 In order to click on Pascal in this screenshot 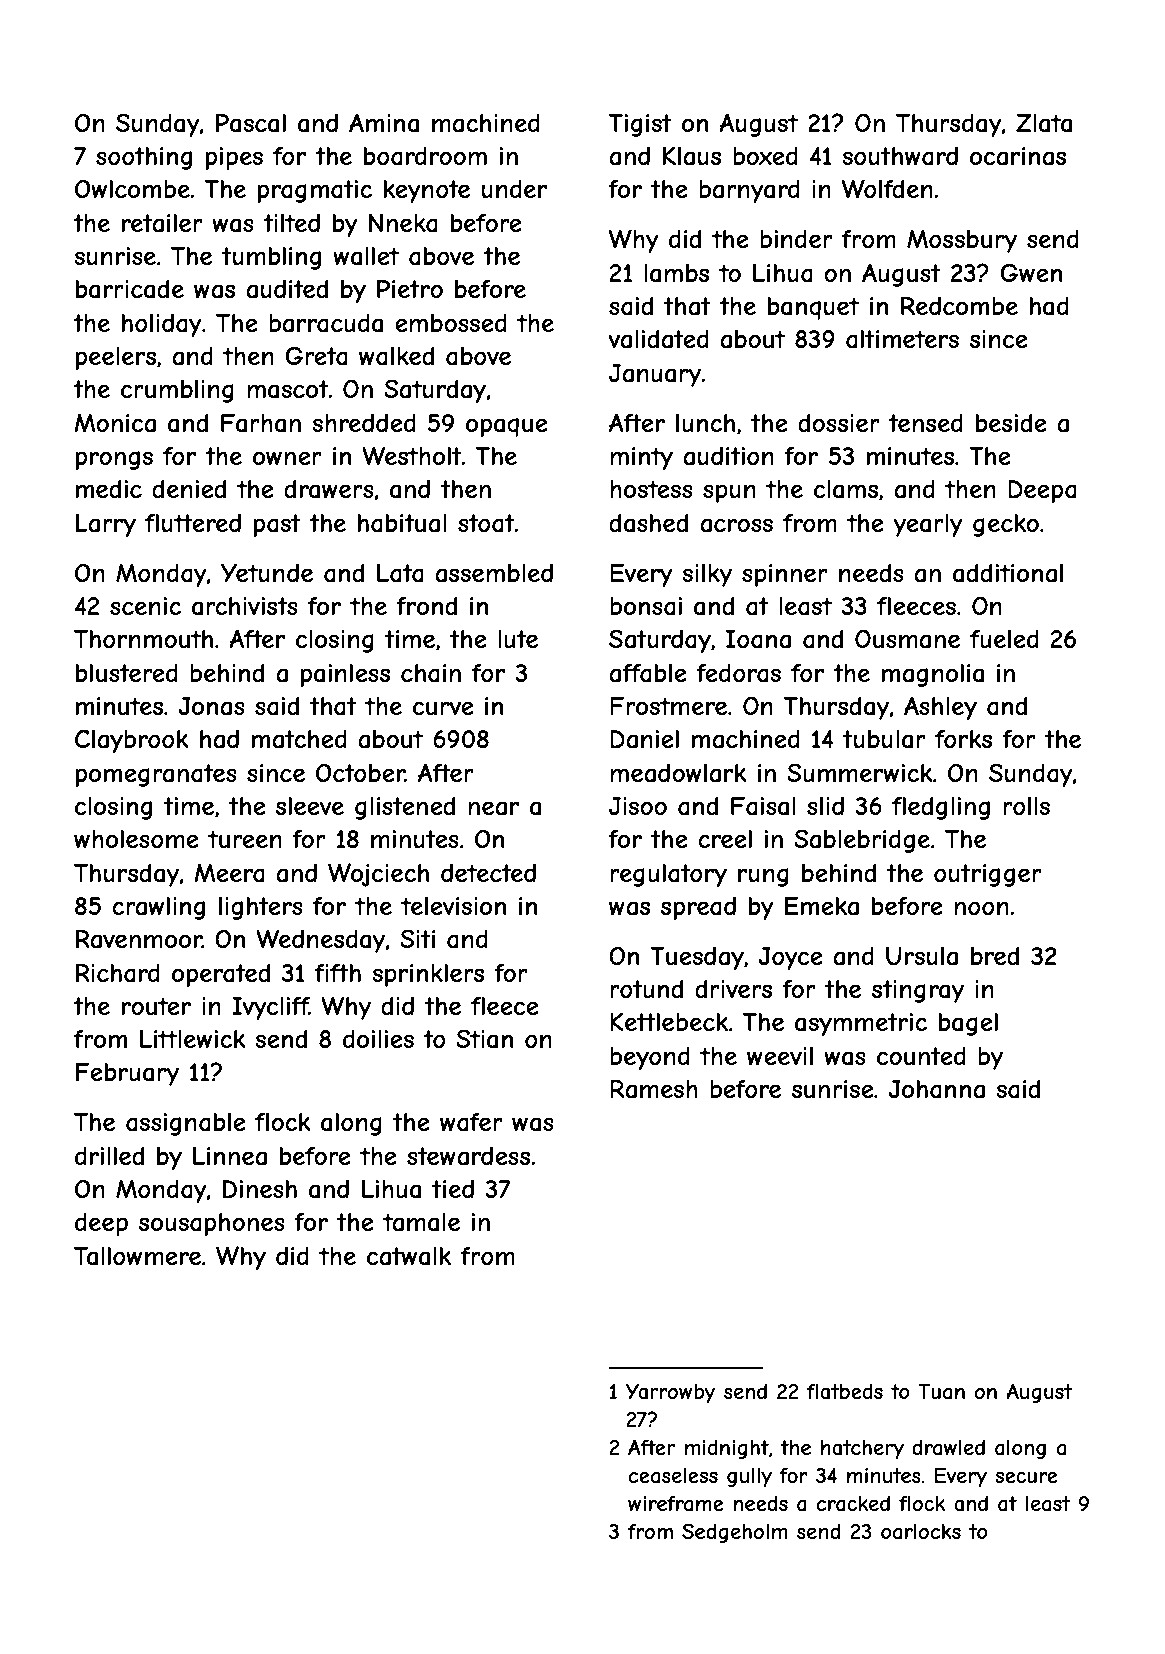, I will do `click(251, 123)`.
